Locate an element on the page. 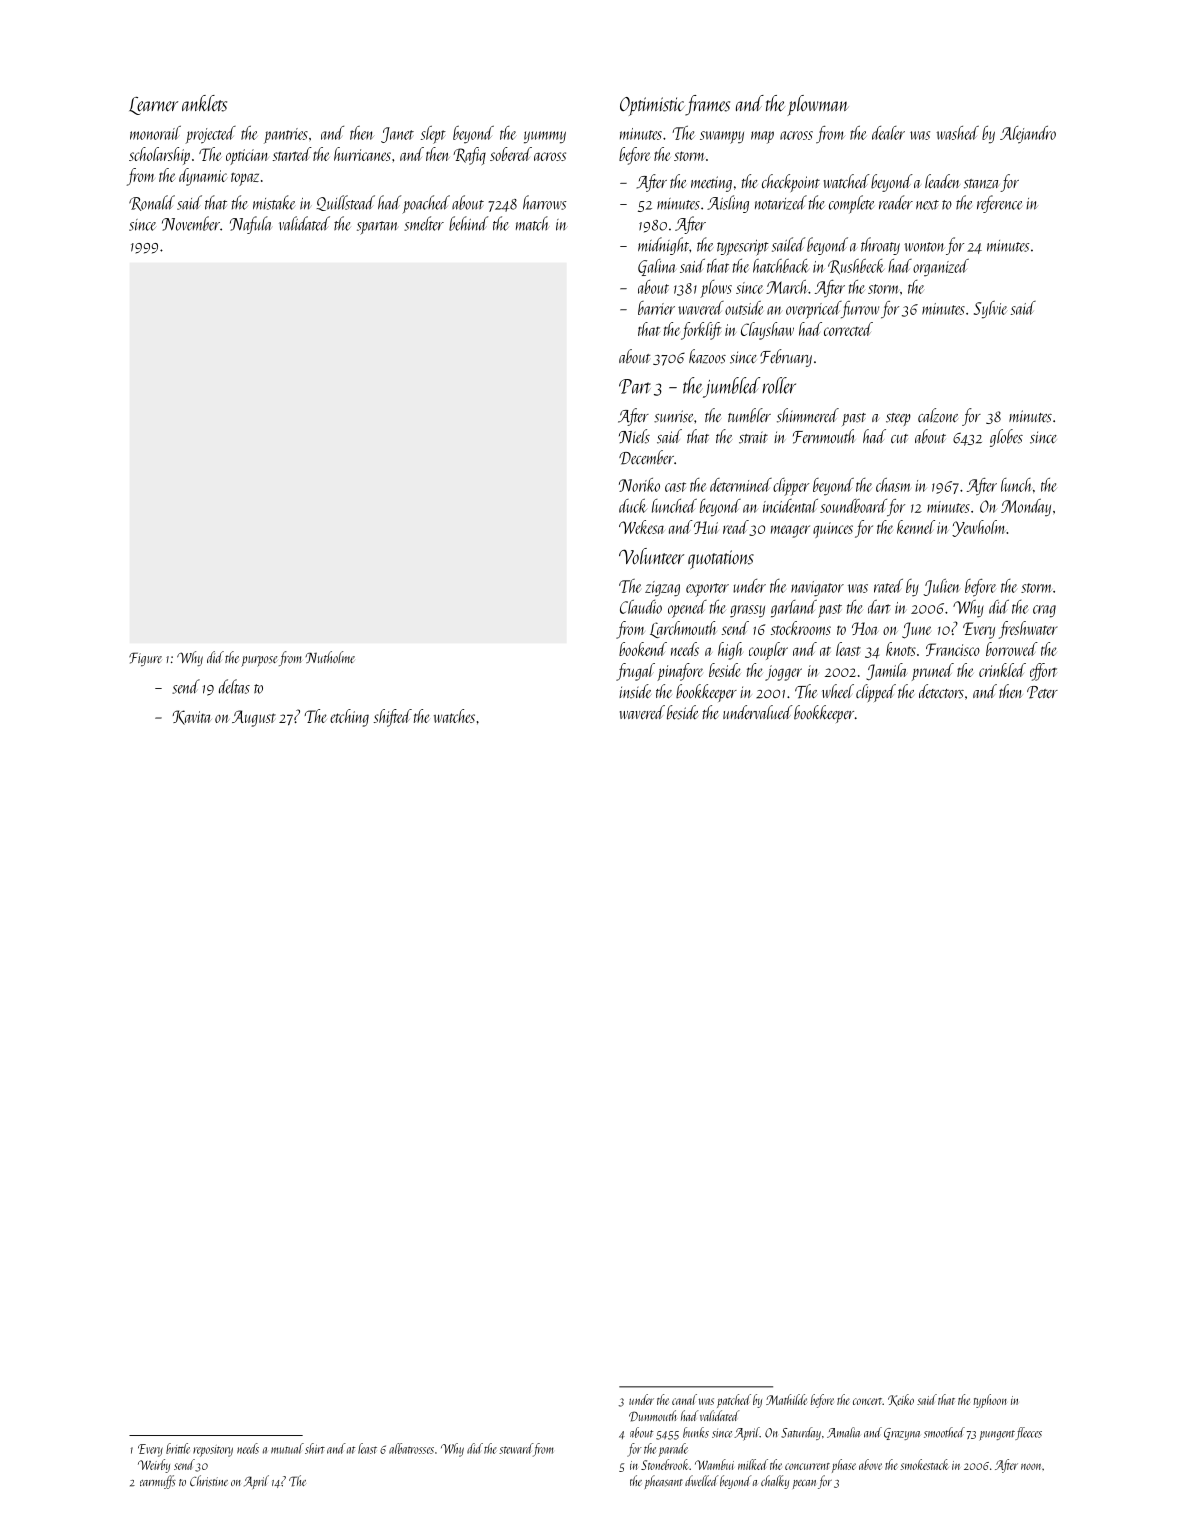 The height and width of the document is (1535, 1186). inside is located at coordinates (635, 691).
